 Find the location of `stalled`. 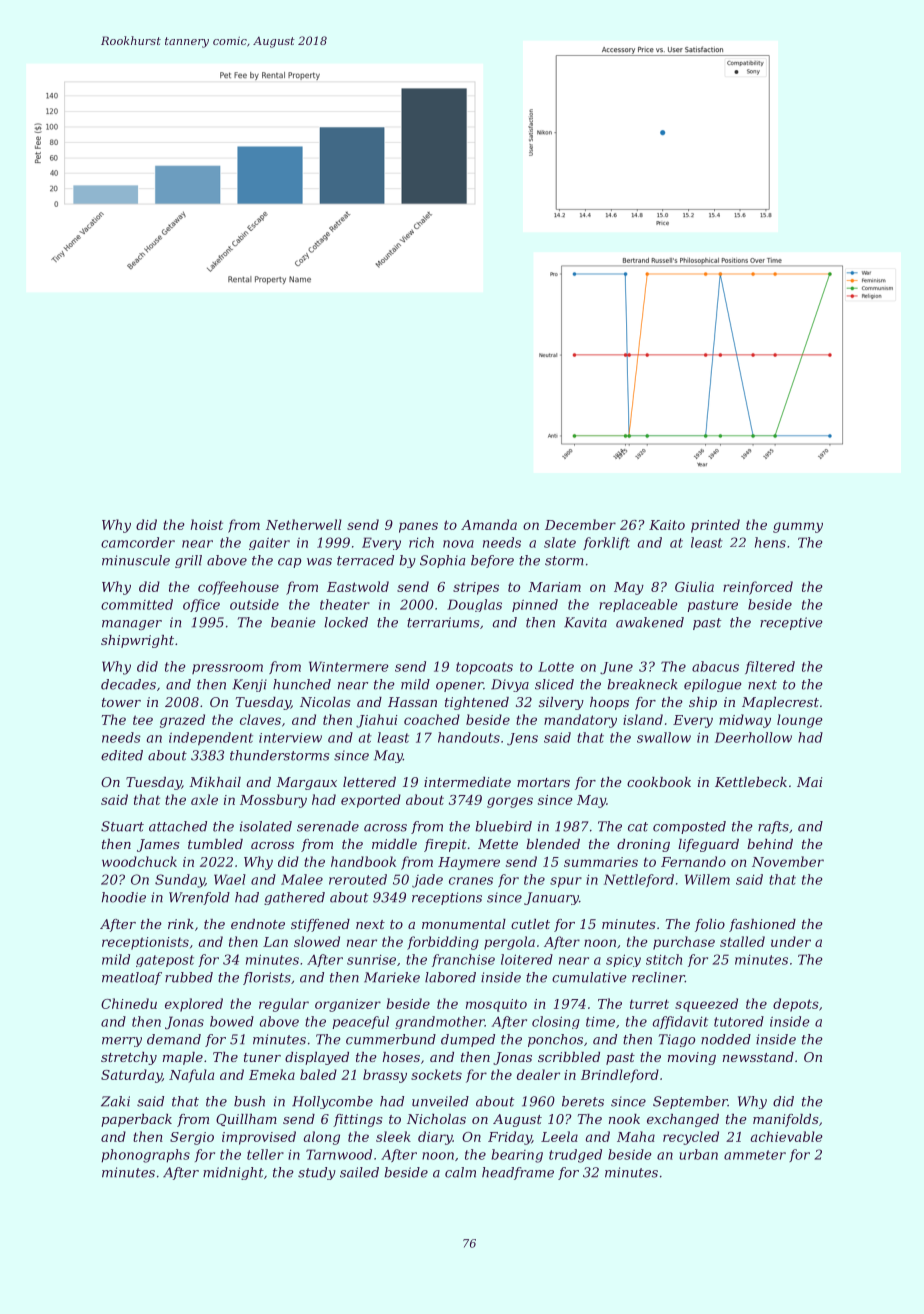

stalled is located at coordinates (742, 941).
